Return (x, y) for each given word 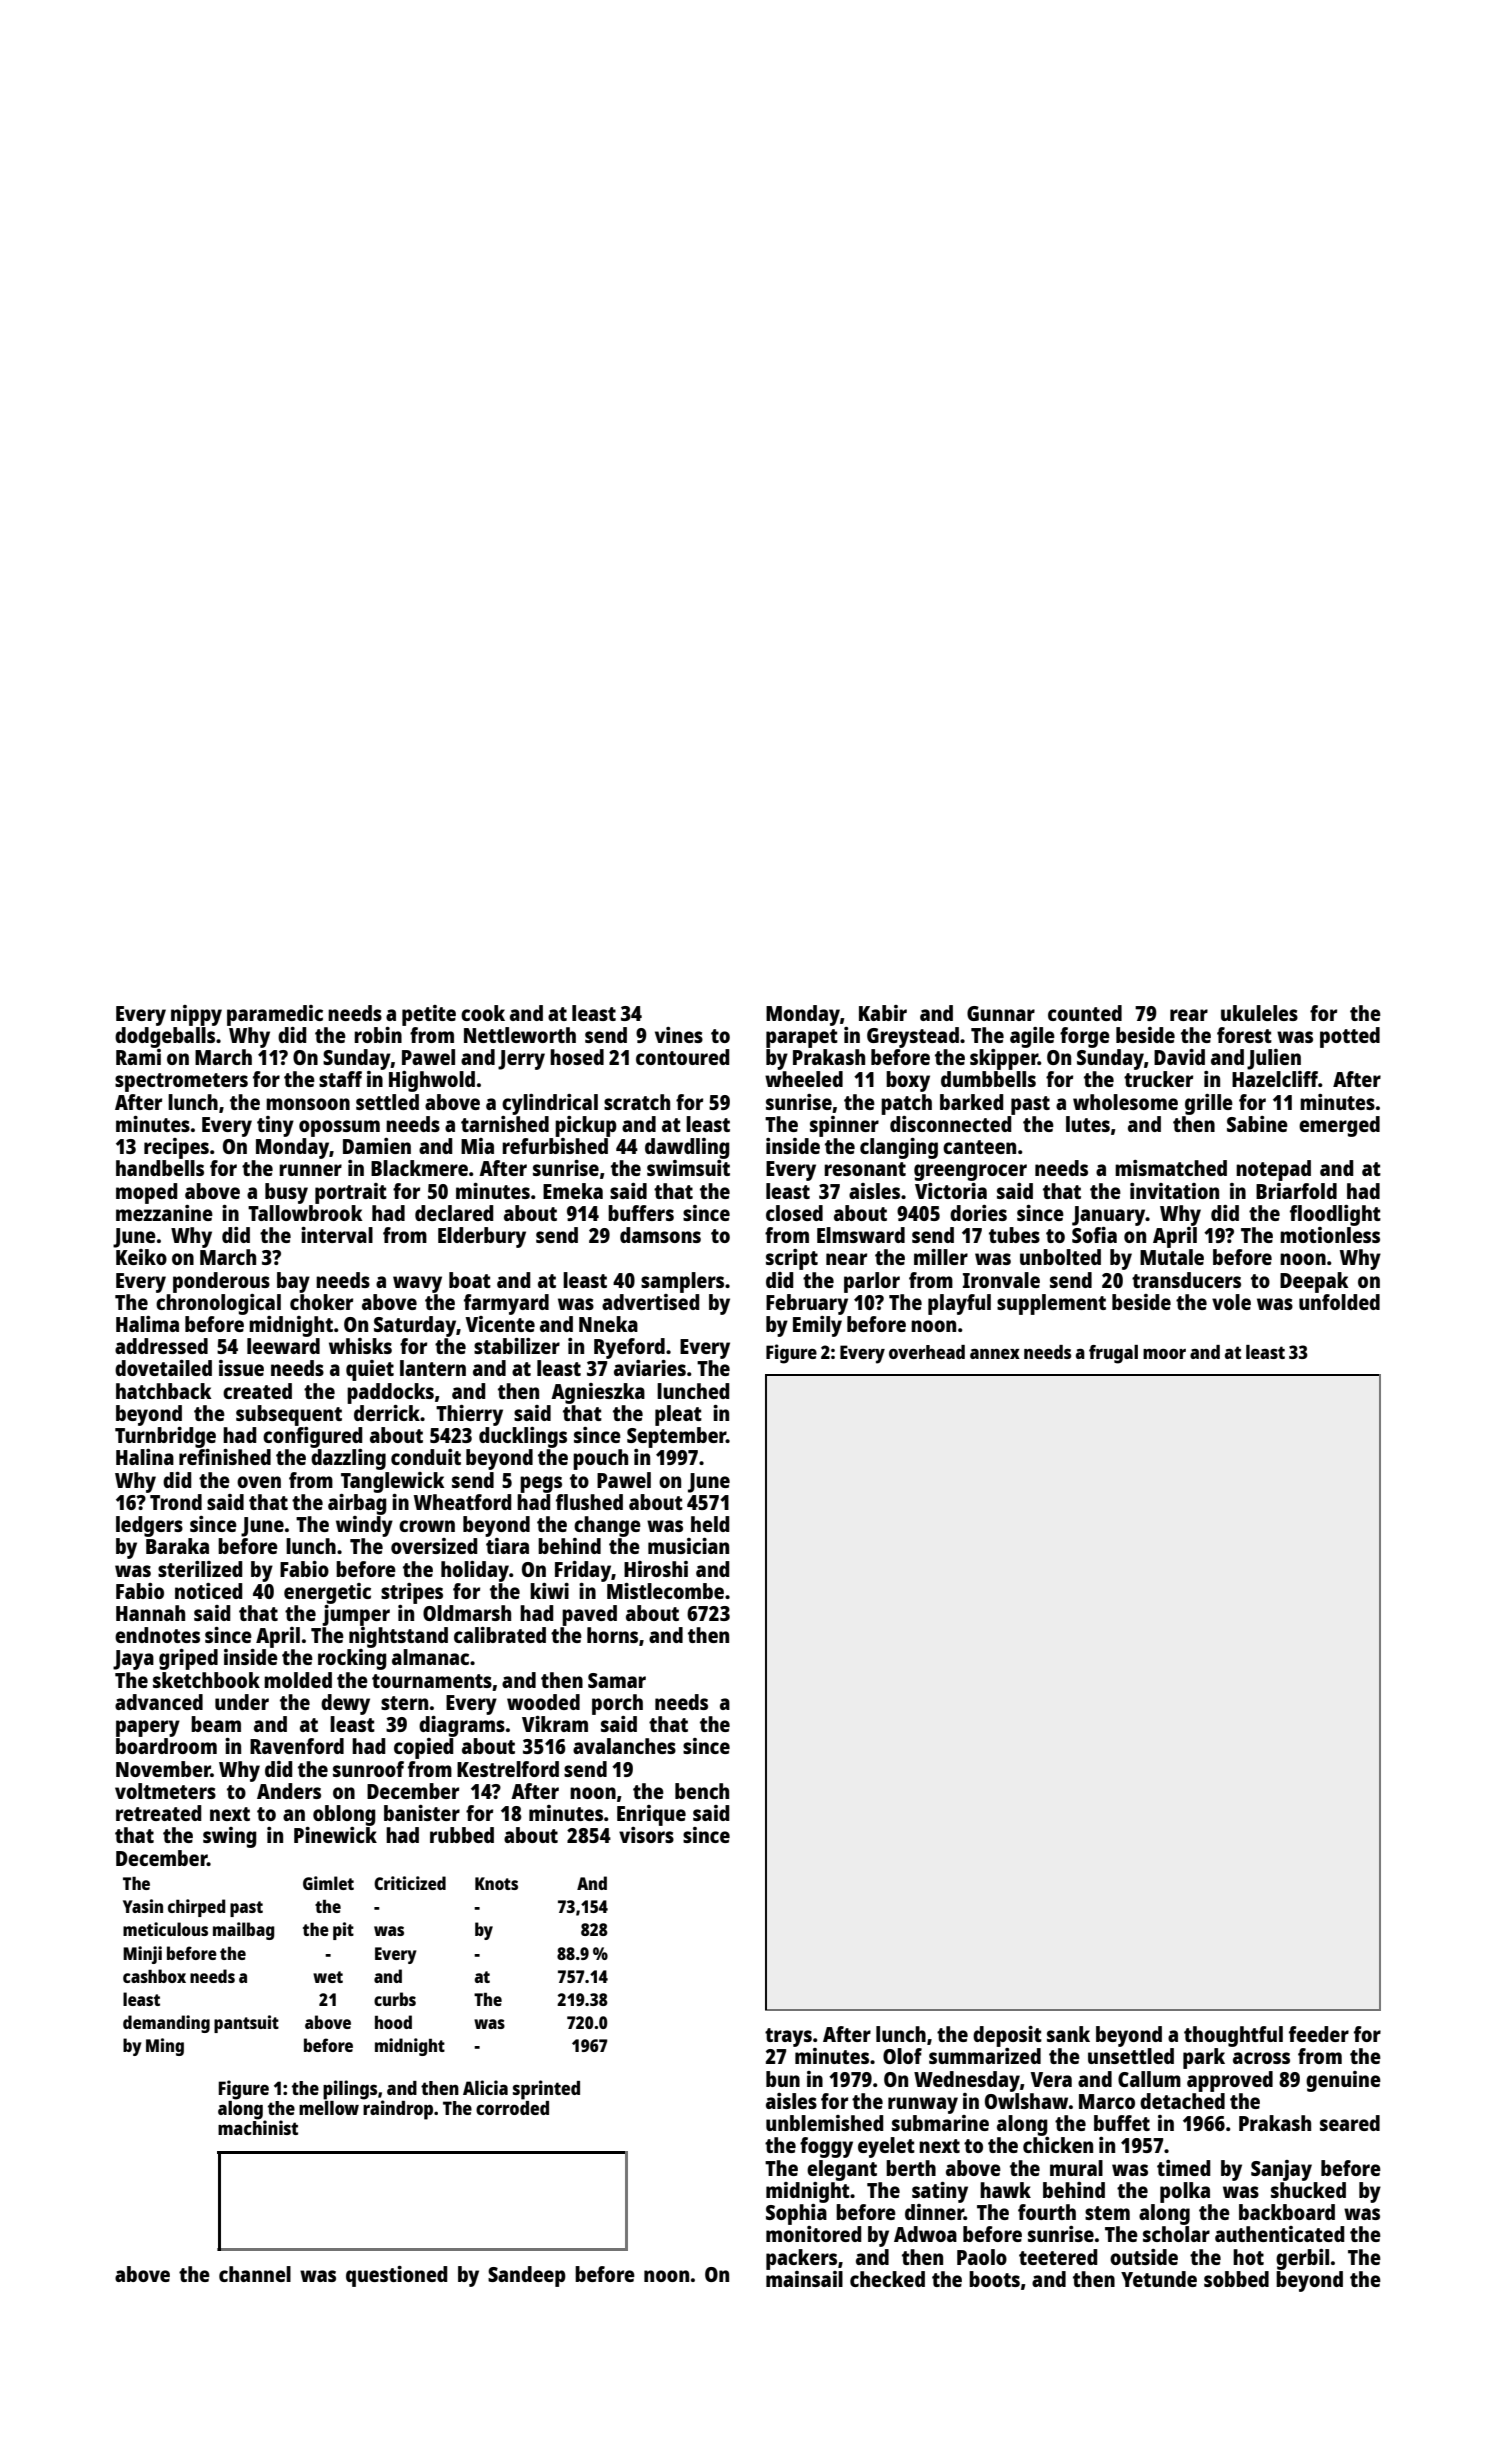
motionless (1330, 1235)
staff (340, 1079)
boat (470, 1280)
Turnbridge (165, 1437)
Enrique (651, 1815)
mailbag (243, 1931)
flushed (589, 1502)
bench (702, 1791)
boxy (908, 1081)
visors (646, 1835)
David (1179, 1057)
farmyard (506, 1304)
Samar (617, 1680)
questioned (397, 2276)
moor (1164, 1353)
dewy (345, 1704)
